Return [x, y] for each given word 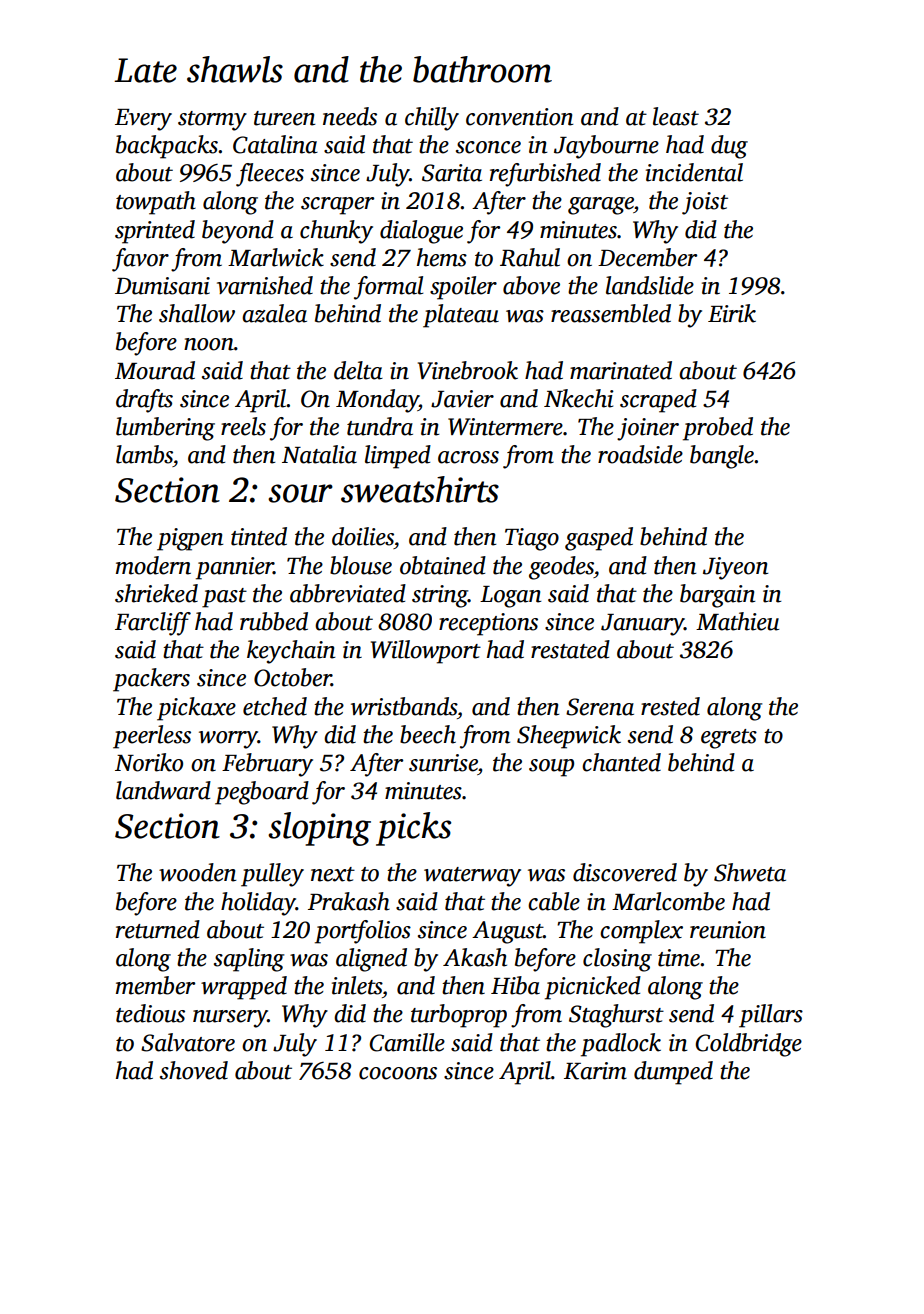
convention [519, 117]
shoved [194, 1070]
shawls [235, 69]
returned [158, 929]
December [647, 257]
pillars [771, 1016]
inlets [357, 985]
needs [350, 116]
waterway [472, 877]
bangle [722, 457]
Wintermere [505, 427]
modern [153, 565]
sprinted [155, 232]
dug [729, 147]
